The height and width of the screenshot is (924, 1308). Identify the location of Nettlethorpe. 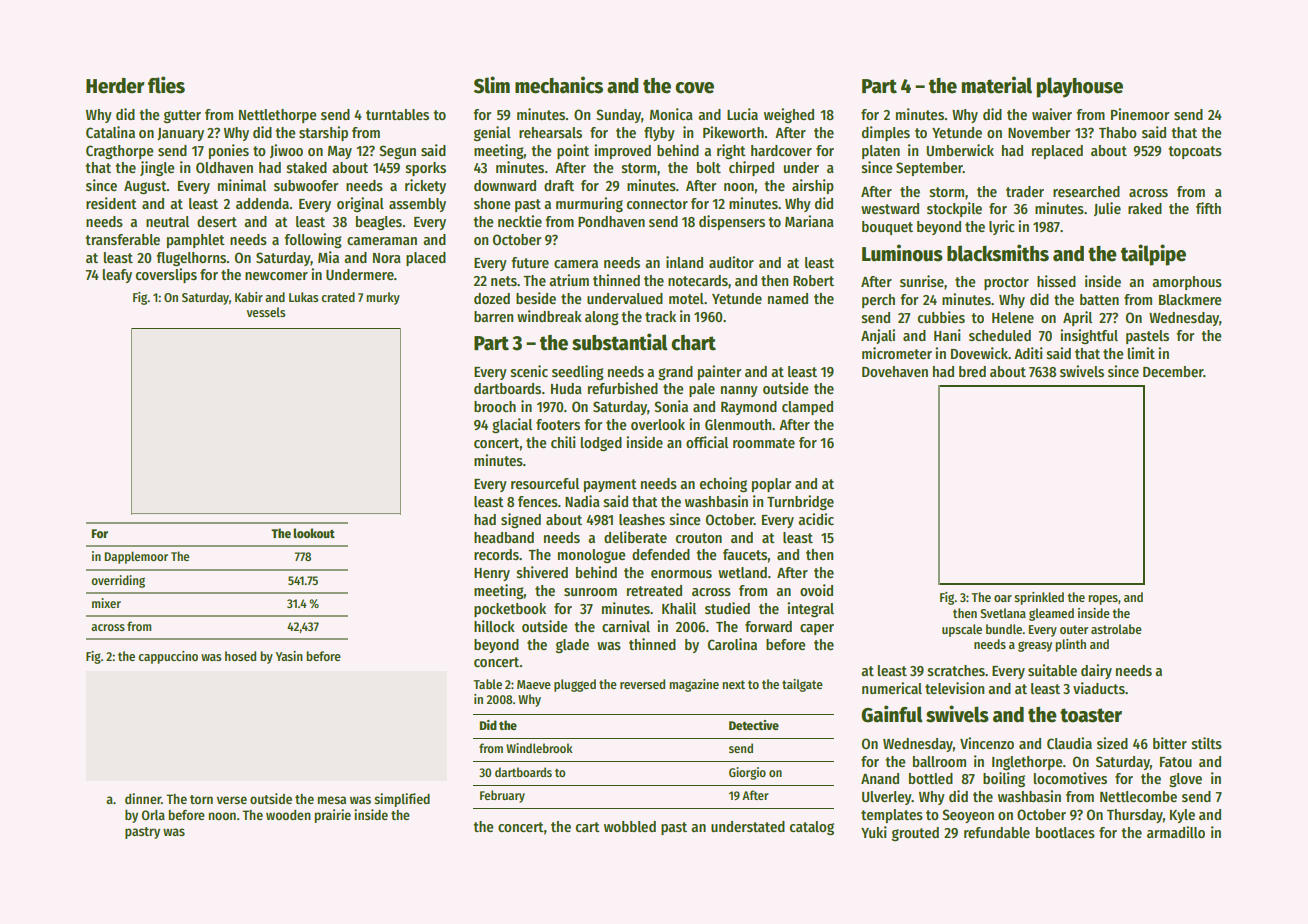
(278, 116).
